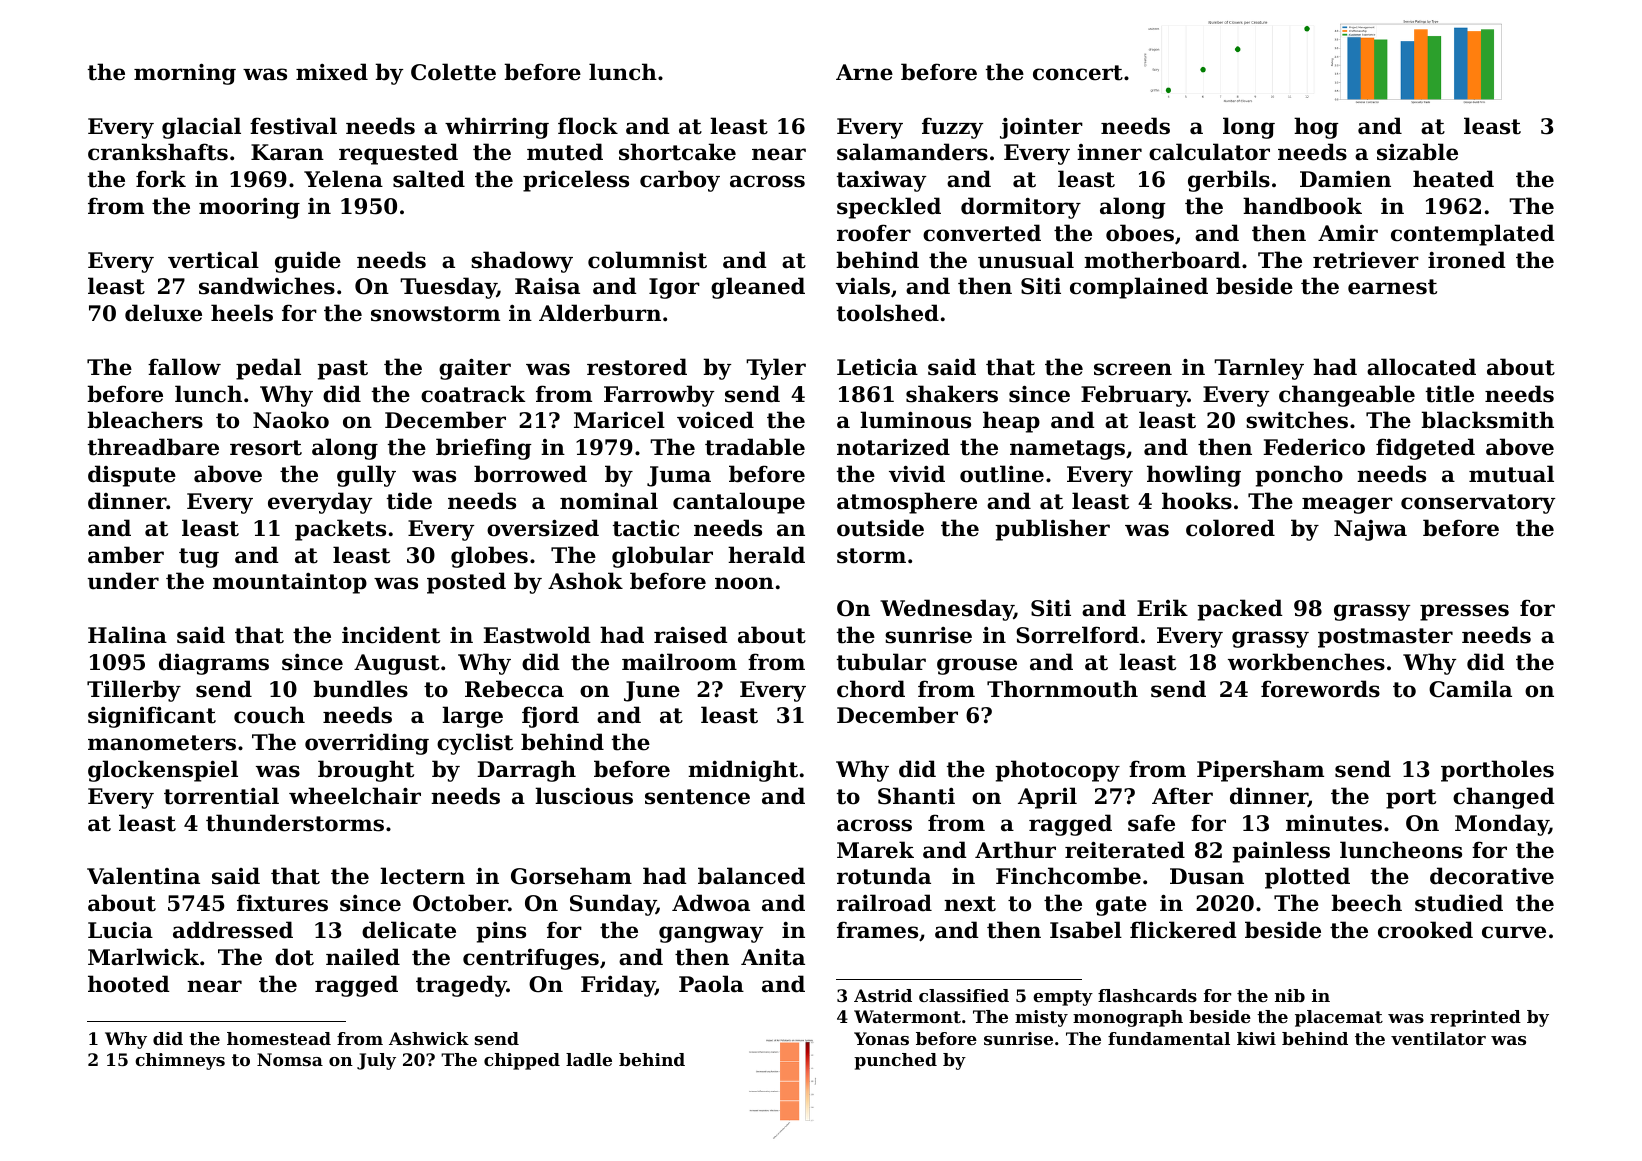 This page has height=1161, width=1642. I want to click on mutual, so click(1511, 474).
